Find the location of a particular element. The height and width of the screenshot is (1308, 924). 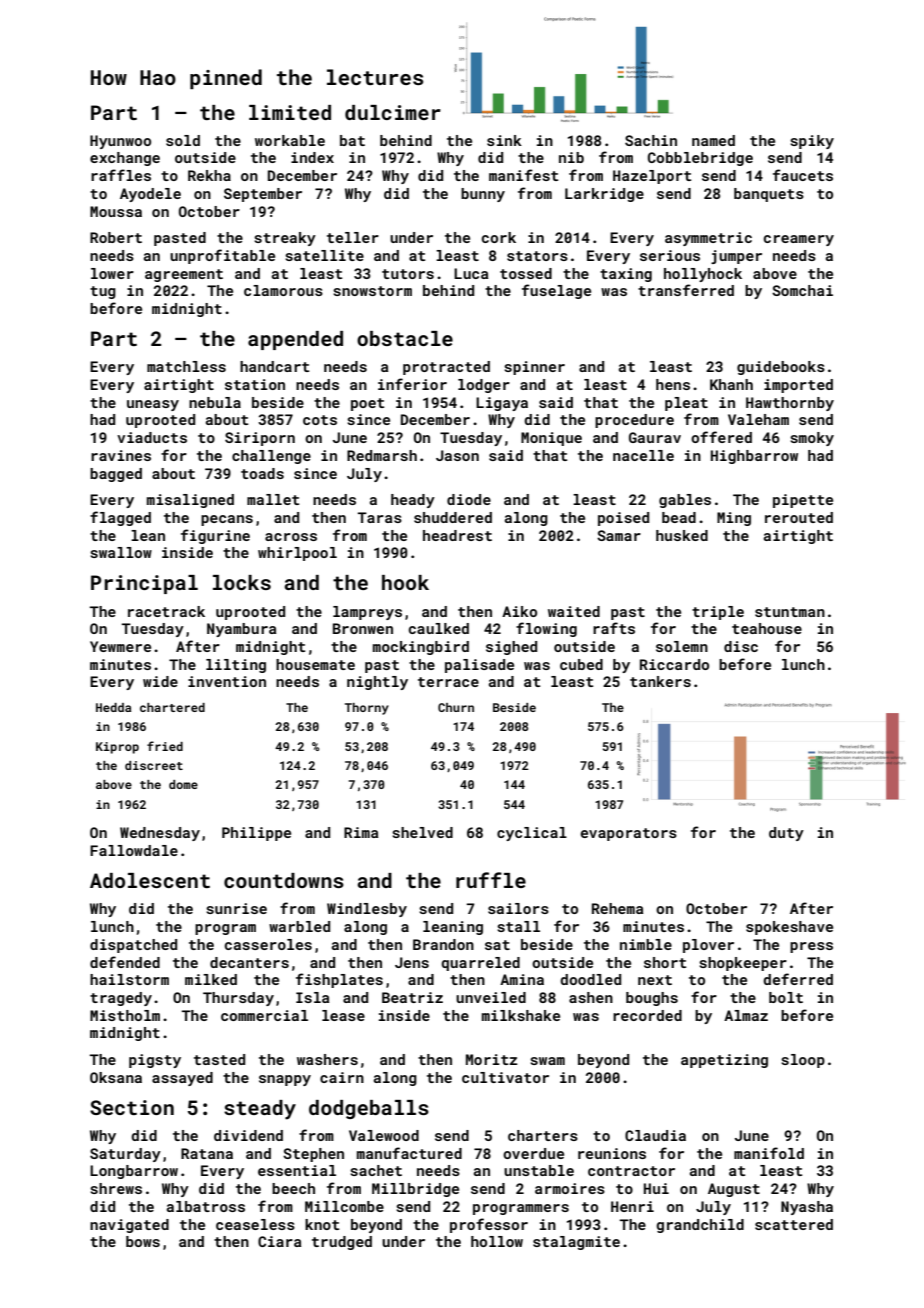

Rekha is located at coordinates (209, 175).
